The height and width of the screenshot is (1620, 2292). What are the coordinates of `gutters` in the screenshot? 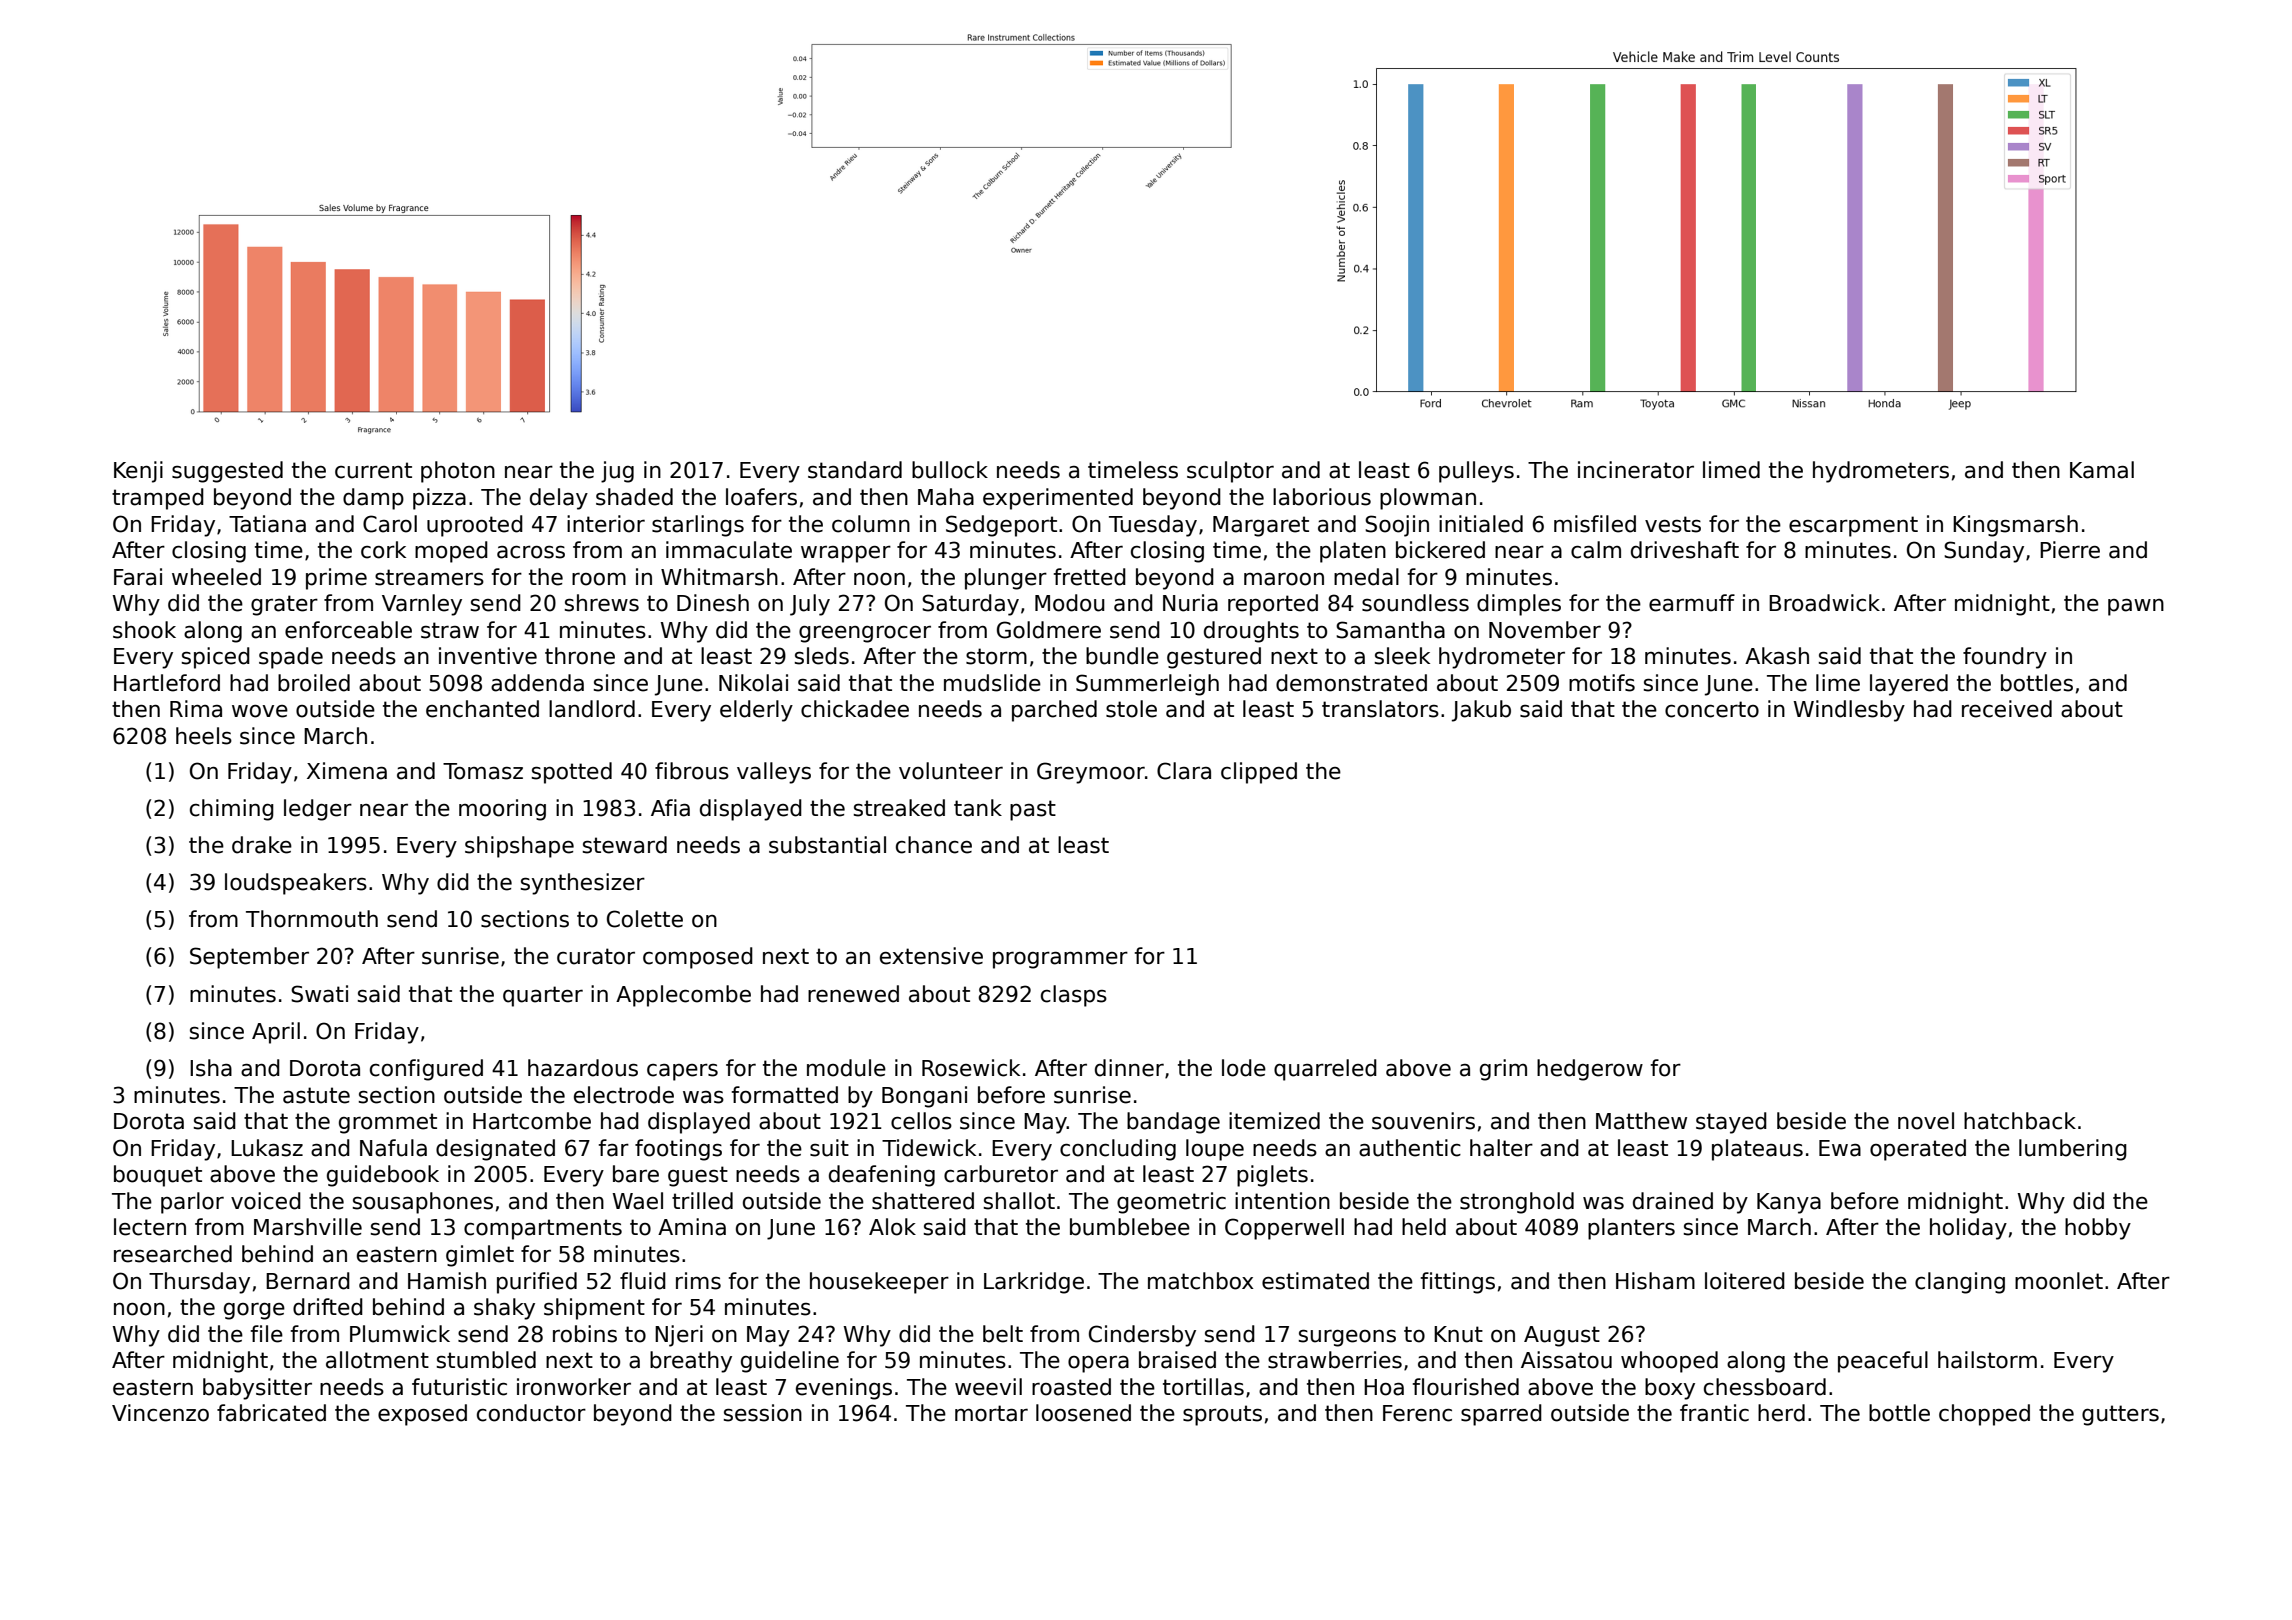 It's located at (2120, 1415).
